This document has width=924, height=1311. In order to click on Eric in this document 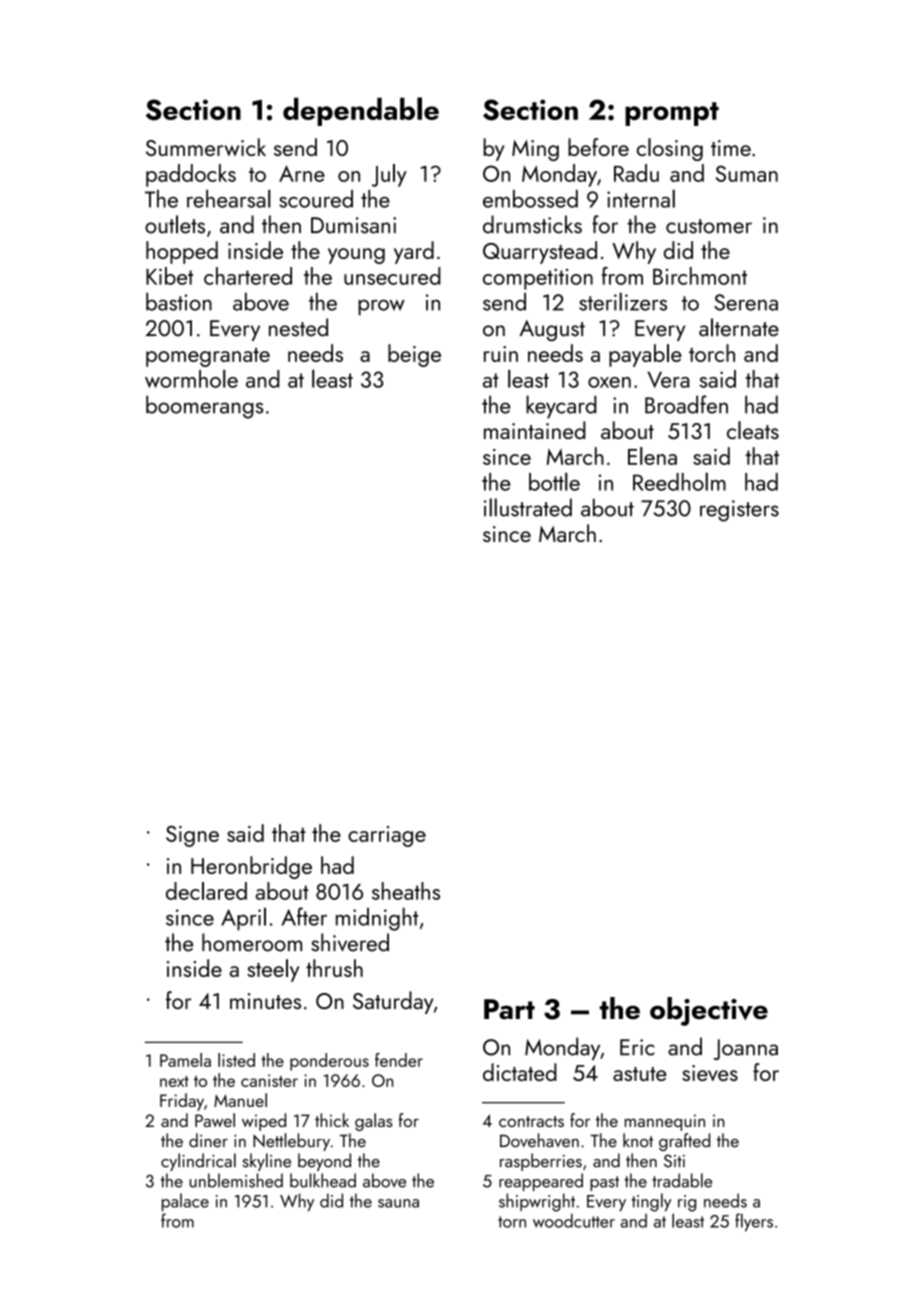, I will do `click(637, 1047)`.
